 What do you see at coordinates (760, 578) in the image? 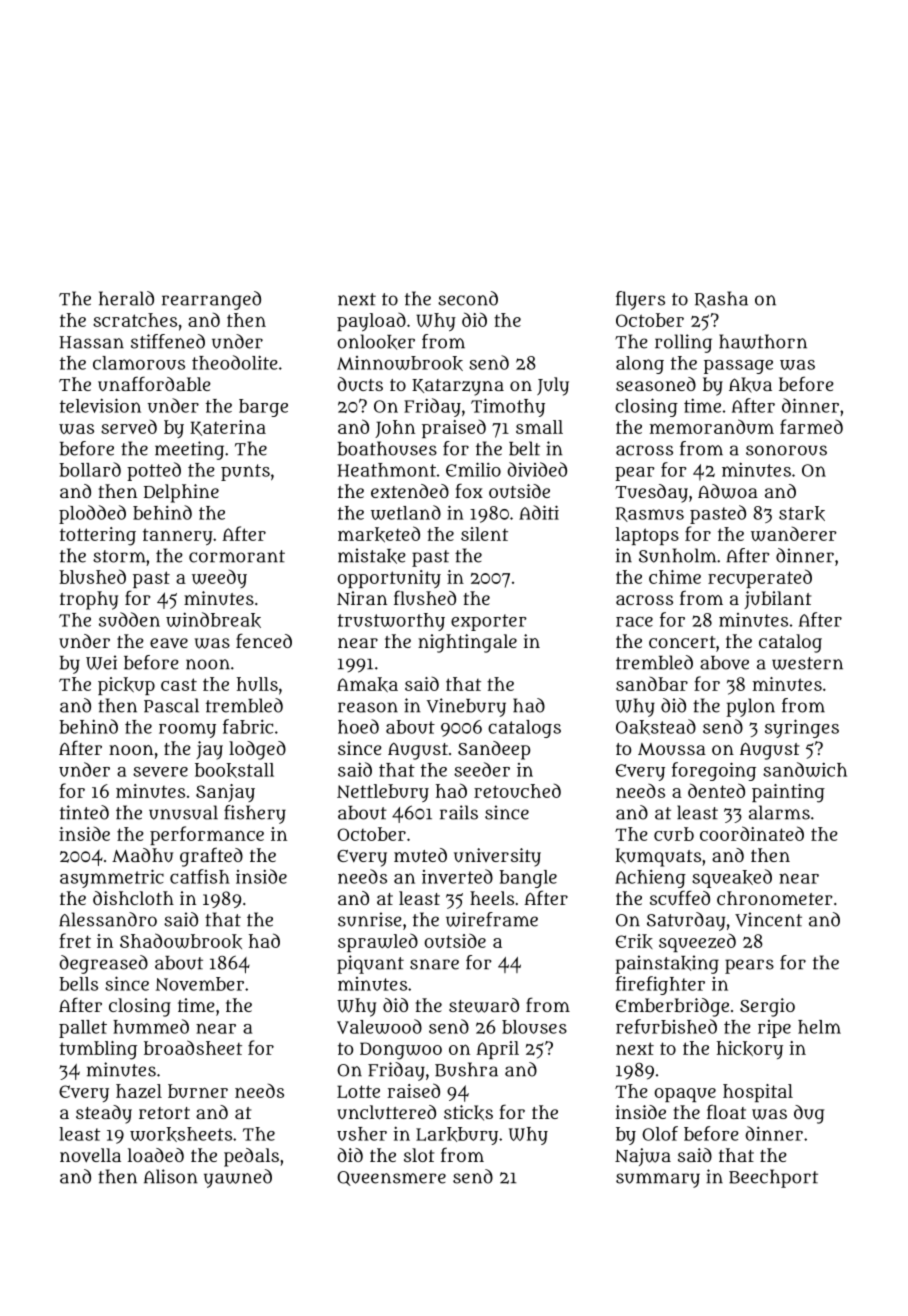
I see `recuperated` at bounding box center [760, 578].
